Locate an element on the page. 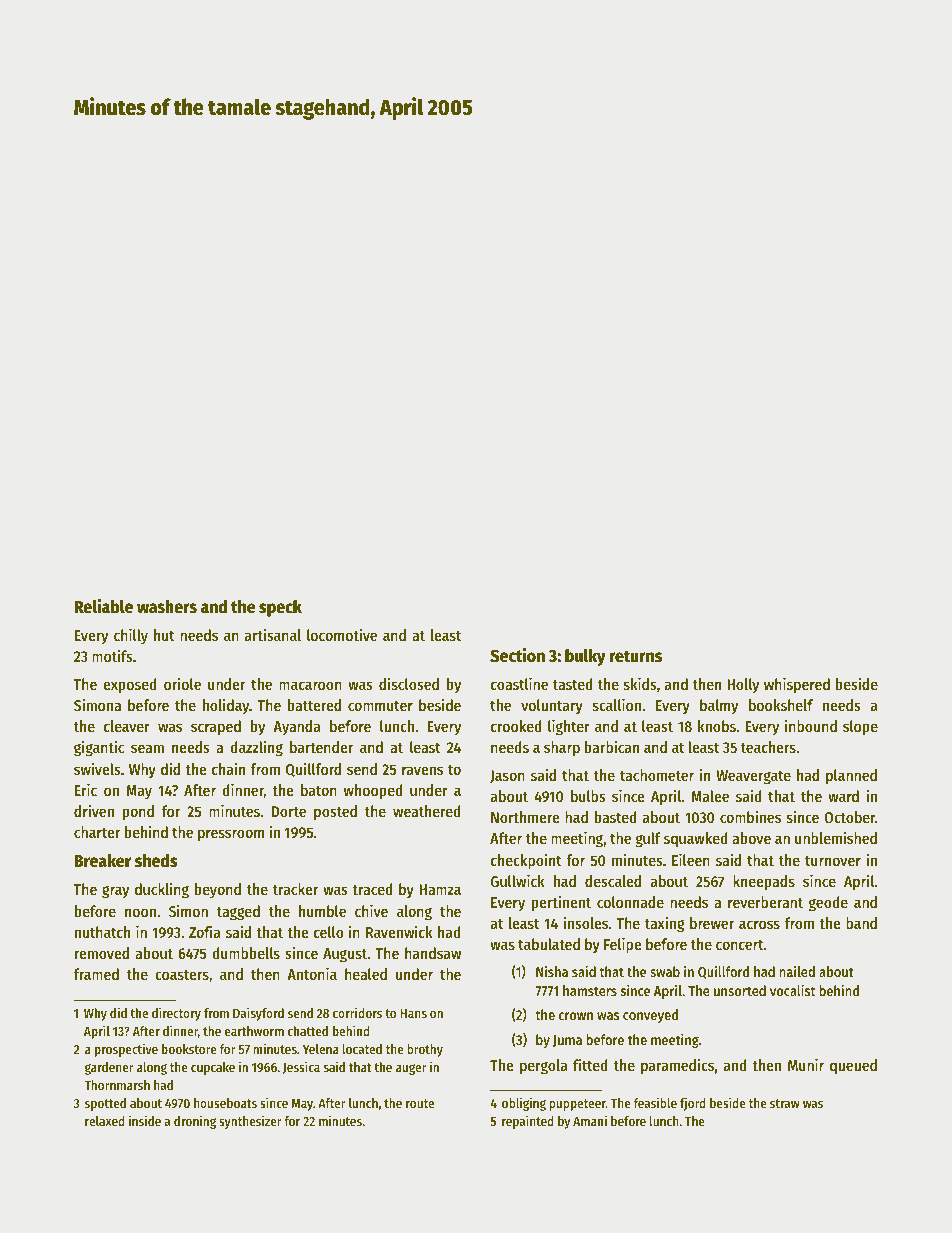 This image has width=952, height=1233. vocalist is located at coordinates (793, 990).
